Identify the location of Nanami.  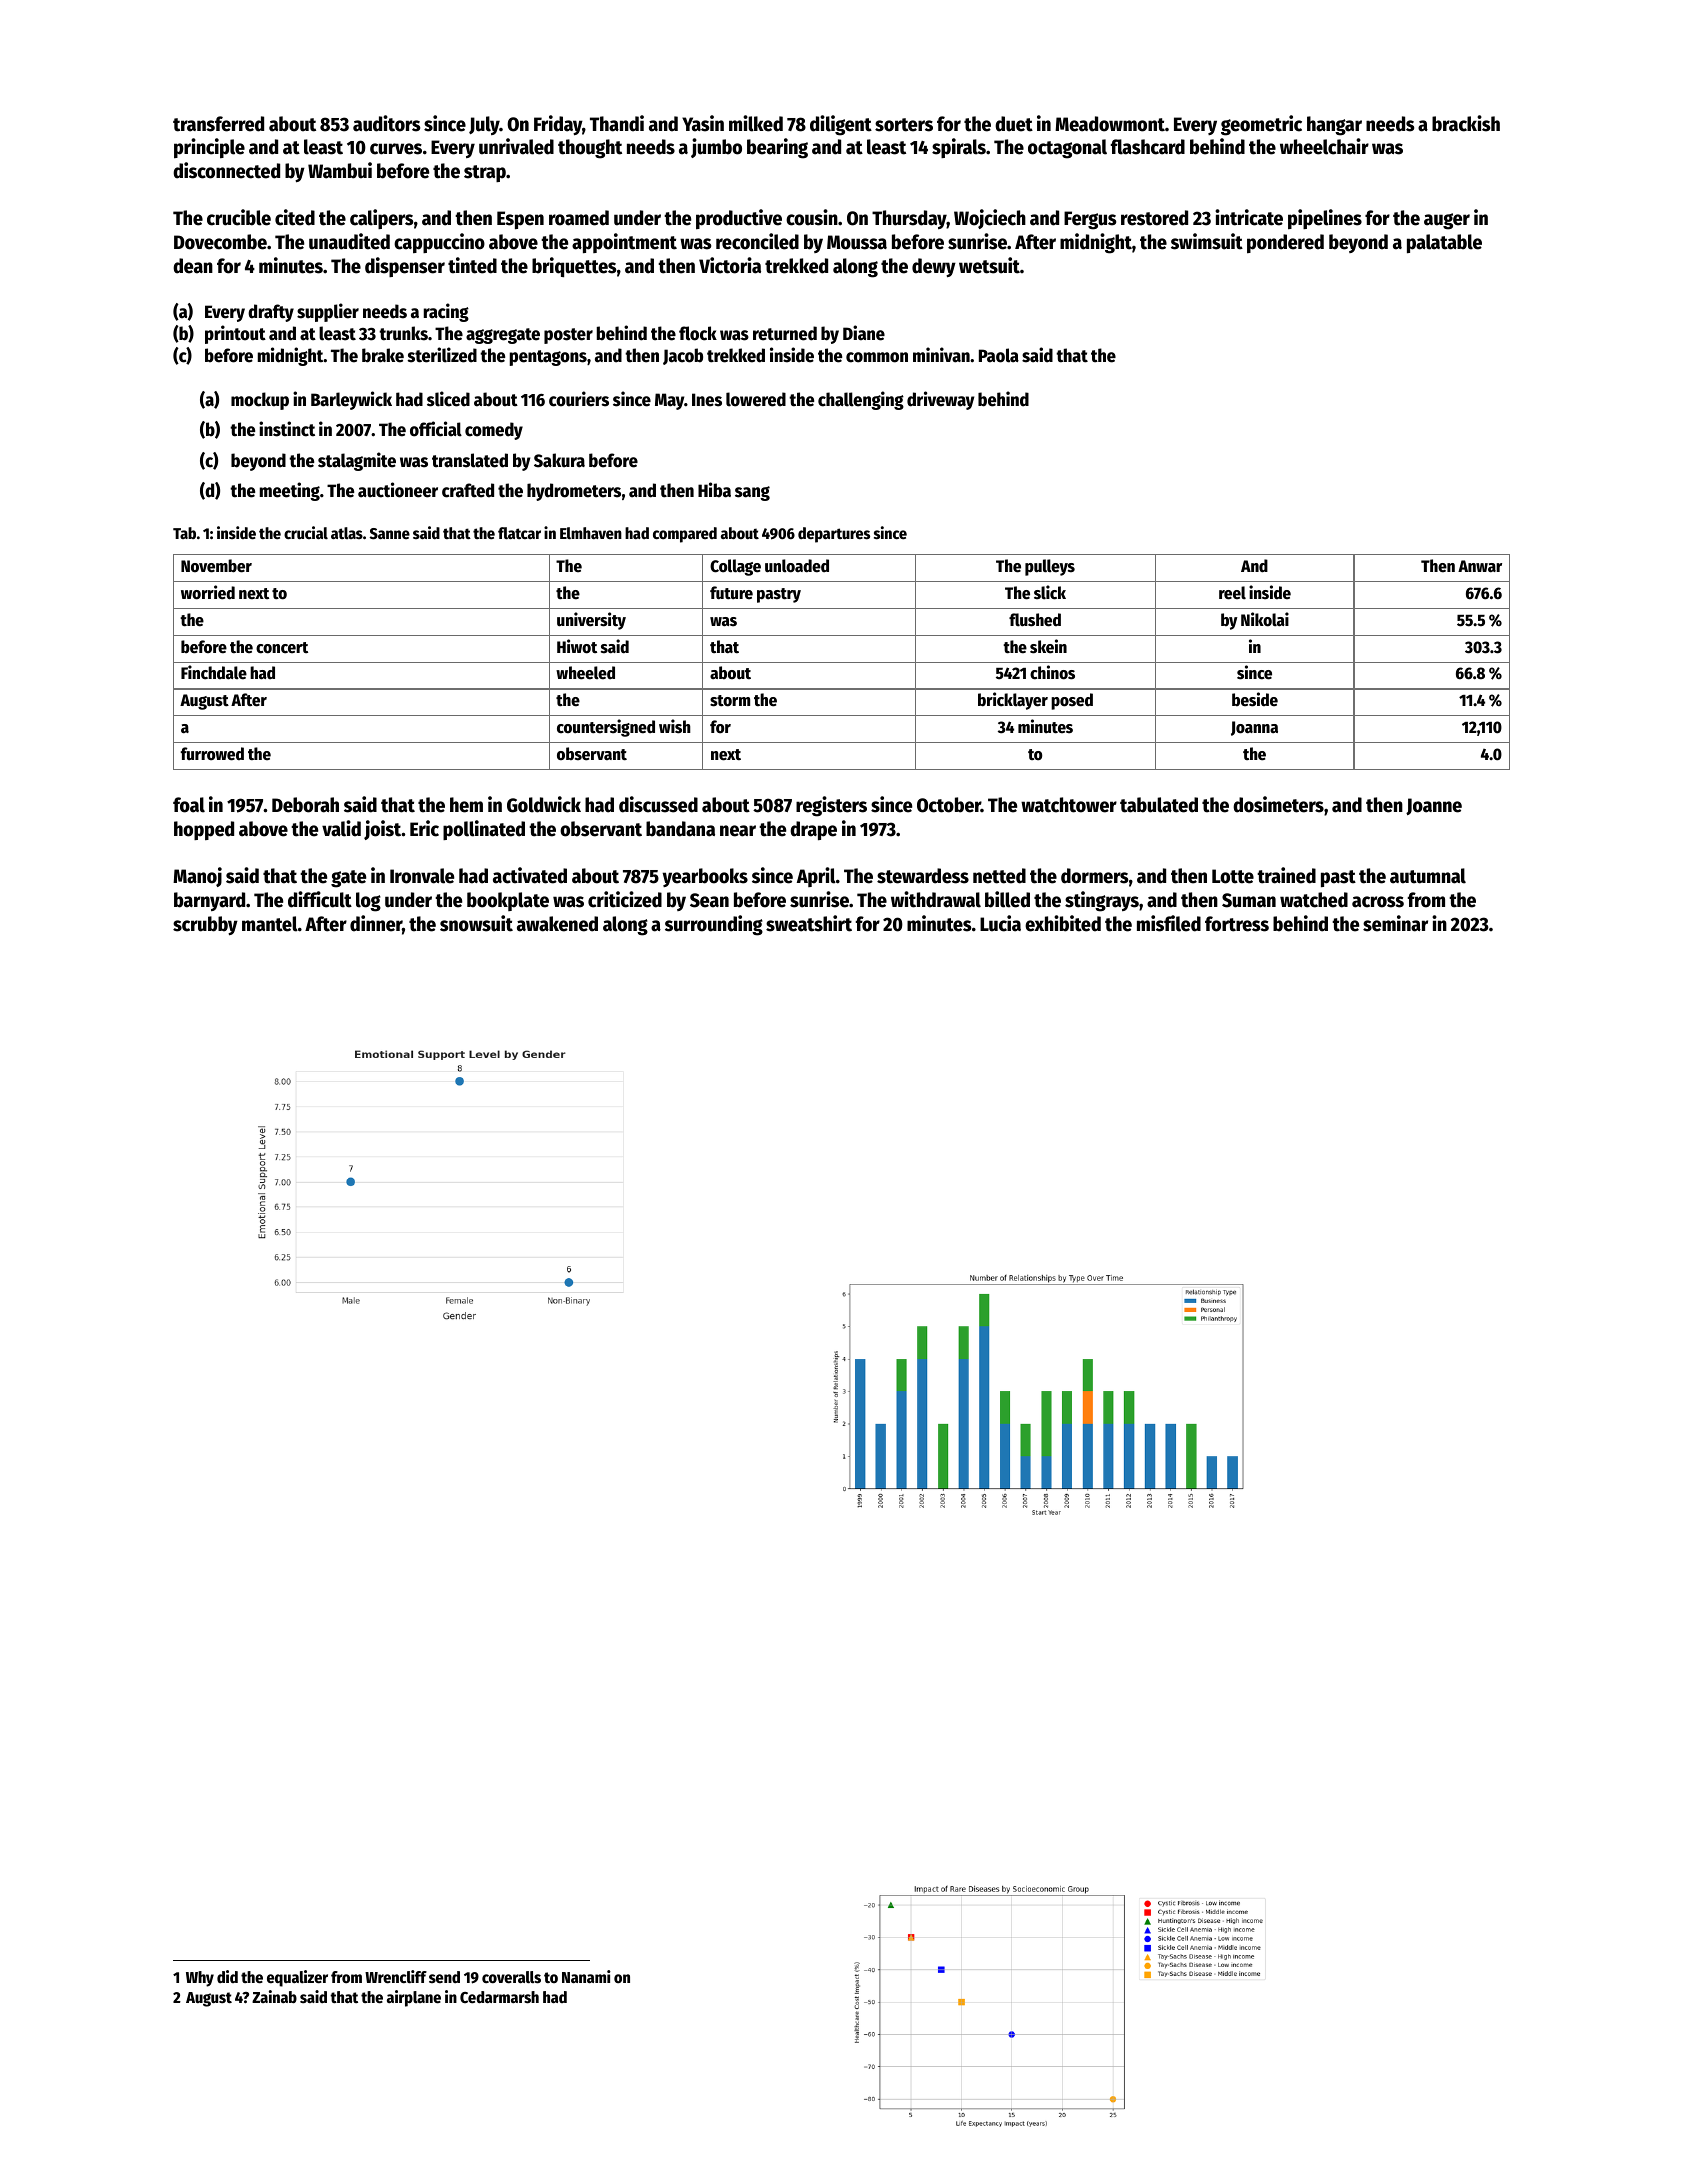
(586, 1976).
